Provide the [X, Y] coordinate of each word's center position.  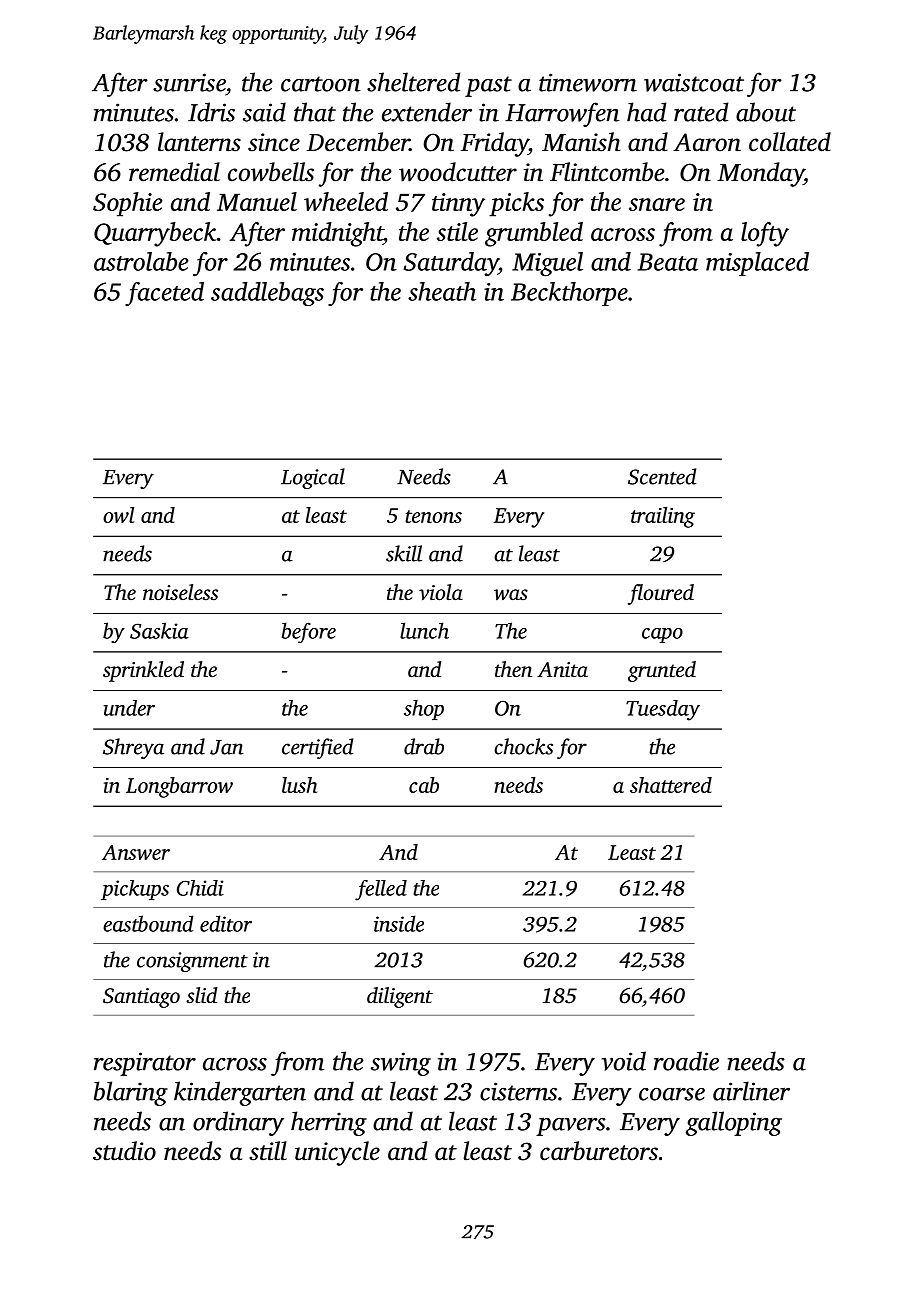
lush [299, 785]
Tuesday [663, 710]
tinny [458, 205]
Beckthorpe [569, 294]
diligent [400, 997]
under [129, 708]
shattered [671, 785]
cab [424, 785]
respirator [145, 1064]
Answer [136, 852]
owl [118, 515]
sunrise [189, 82]
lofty [765, 234]
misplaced [757, 264]
